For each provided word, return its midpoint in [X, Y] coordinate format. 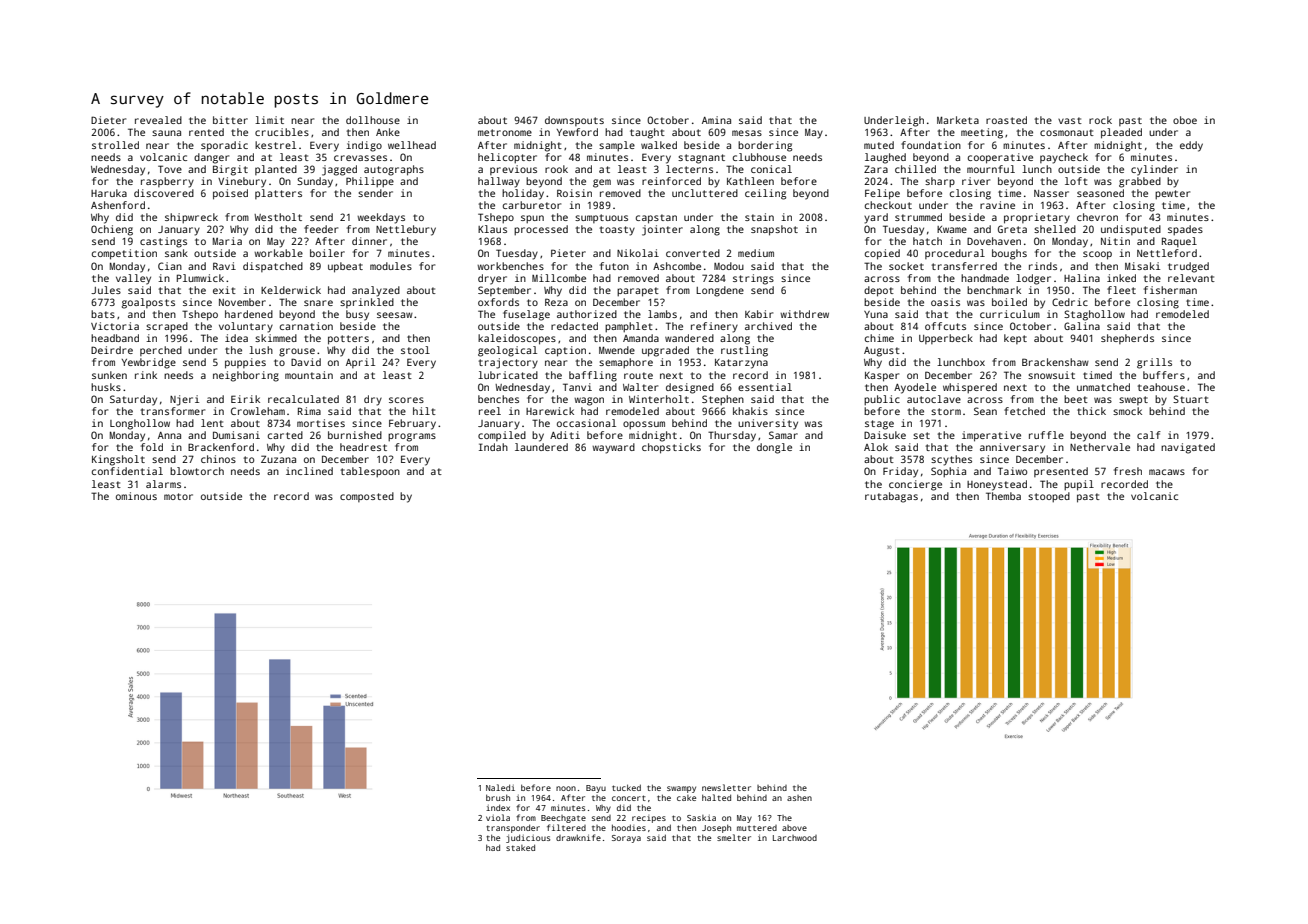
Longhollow [140, 424]
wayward [613, 448]
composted [367, 497]
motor [178, 496]
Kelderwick [291, 290]
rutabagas [891, 497]
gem [602, 183]
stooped [1049, 497]
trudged [1188, 267]
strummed [918, 217]
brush [498, 797]
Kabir [759, 314]
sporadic [224, 146]
